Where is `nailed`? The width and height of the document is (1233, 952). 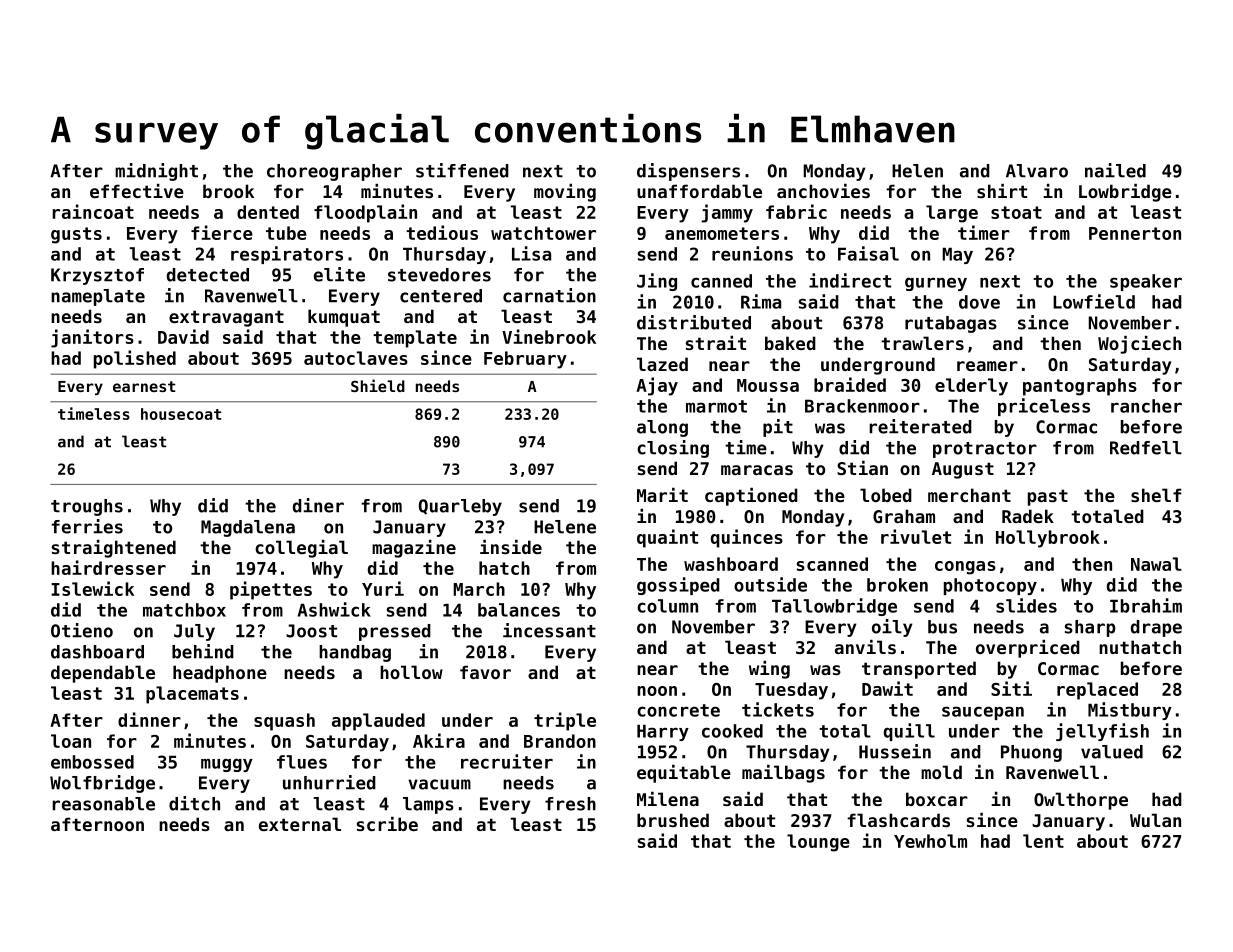 nailed is located at coordinates (1115, 170).
